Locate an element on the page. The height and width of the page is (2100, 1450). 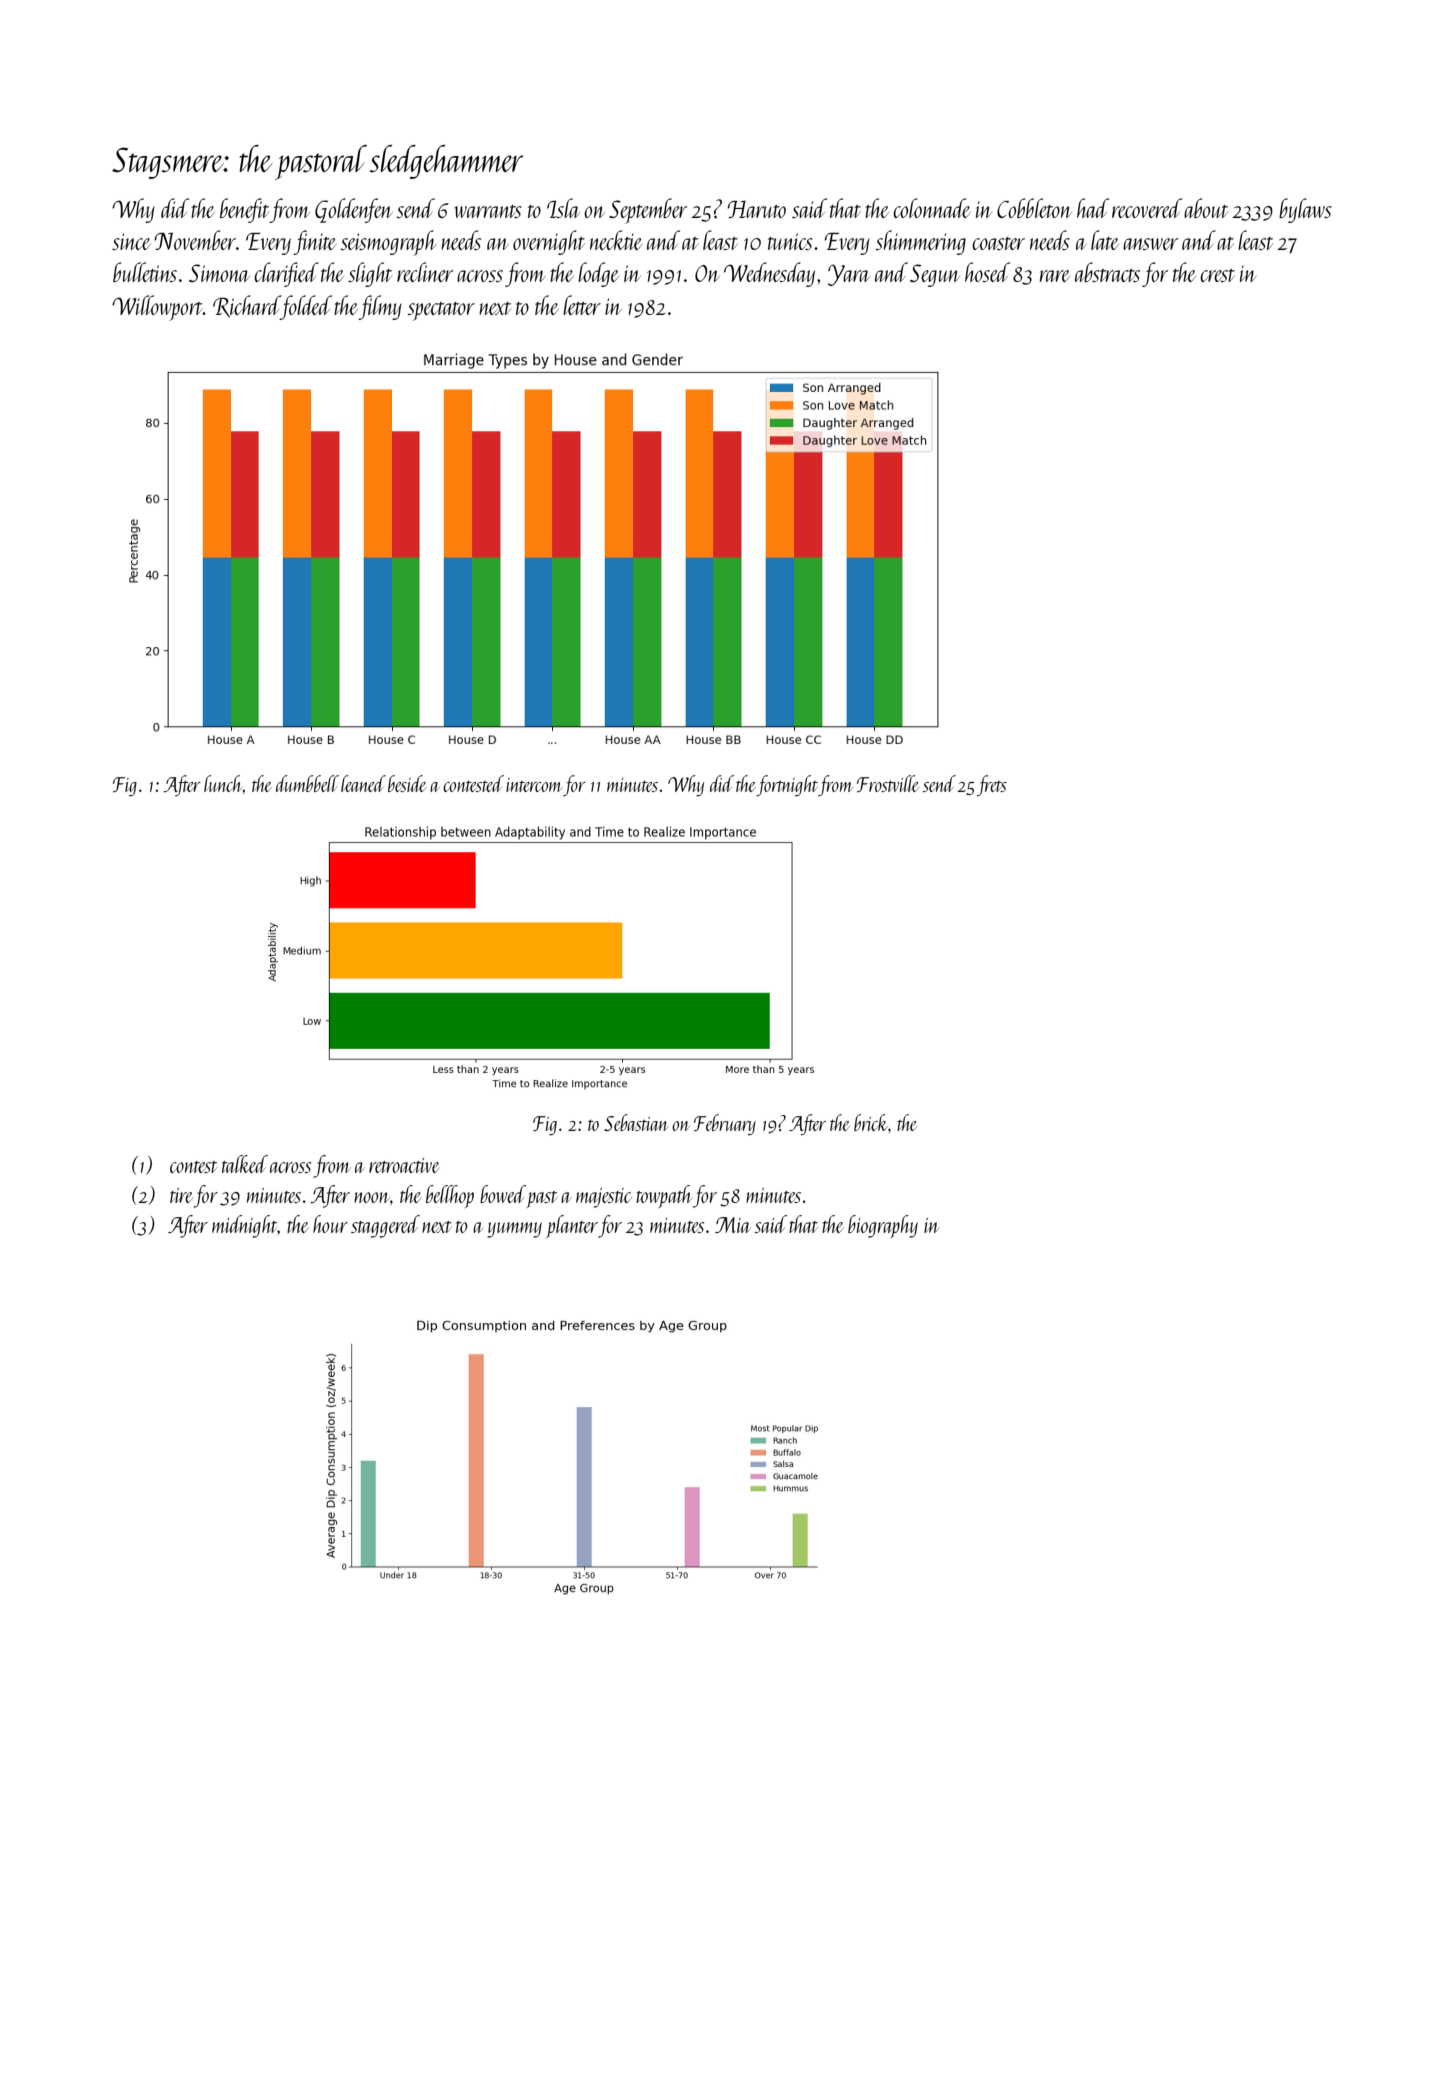
Willowport is located at coordinates (157, 308).
